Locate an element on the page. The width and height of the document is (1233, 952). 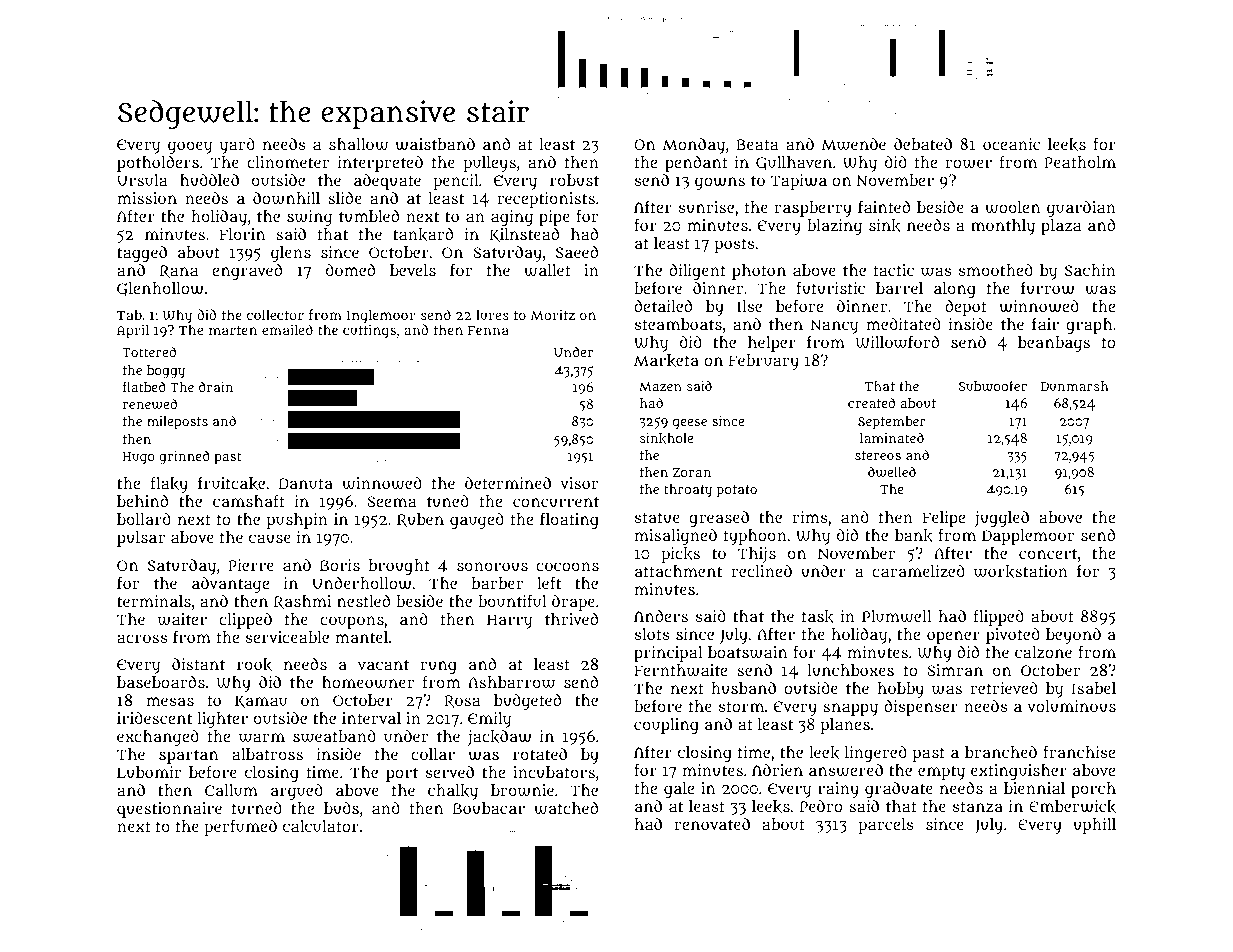
potholders is located at coordinates (158, 164).
